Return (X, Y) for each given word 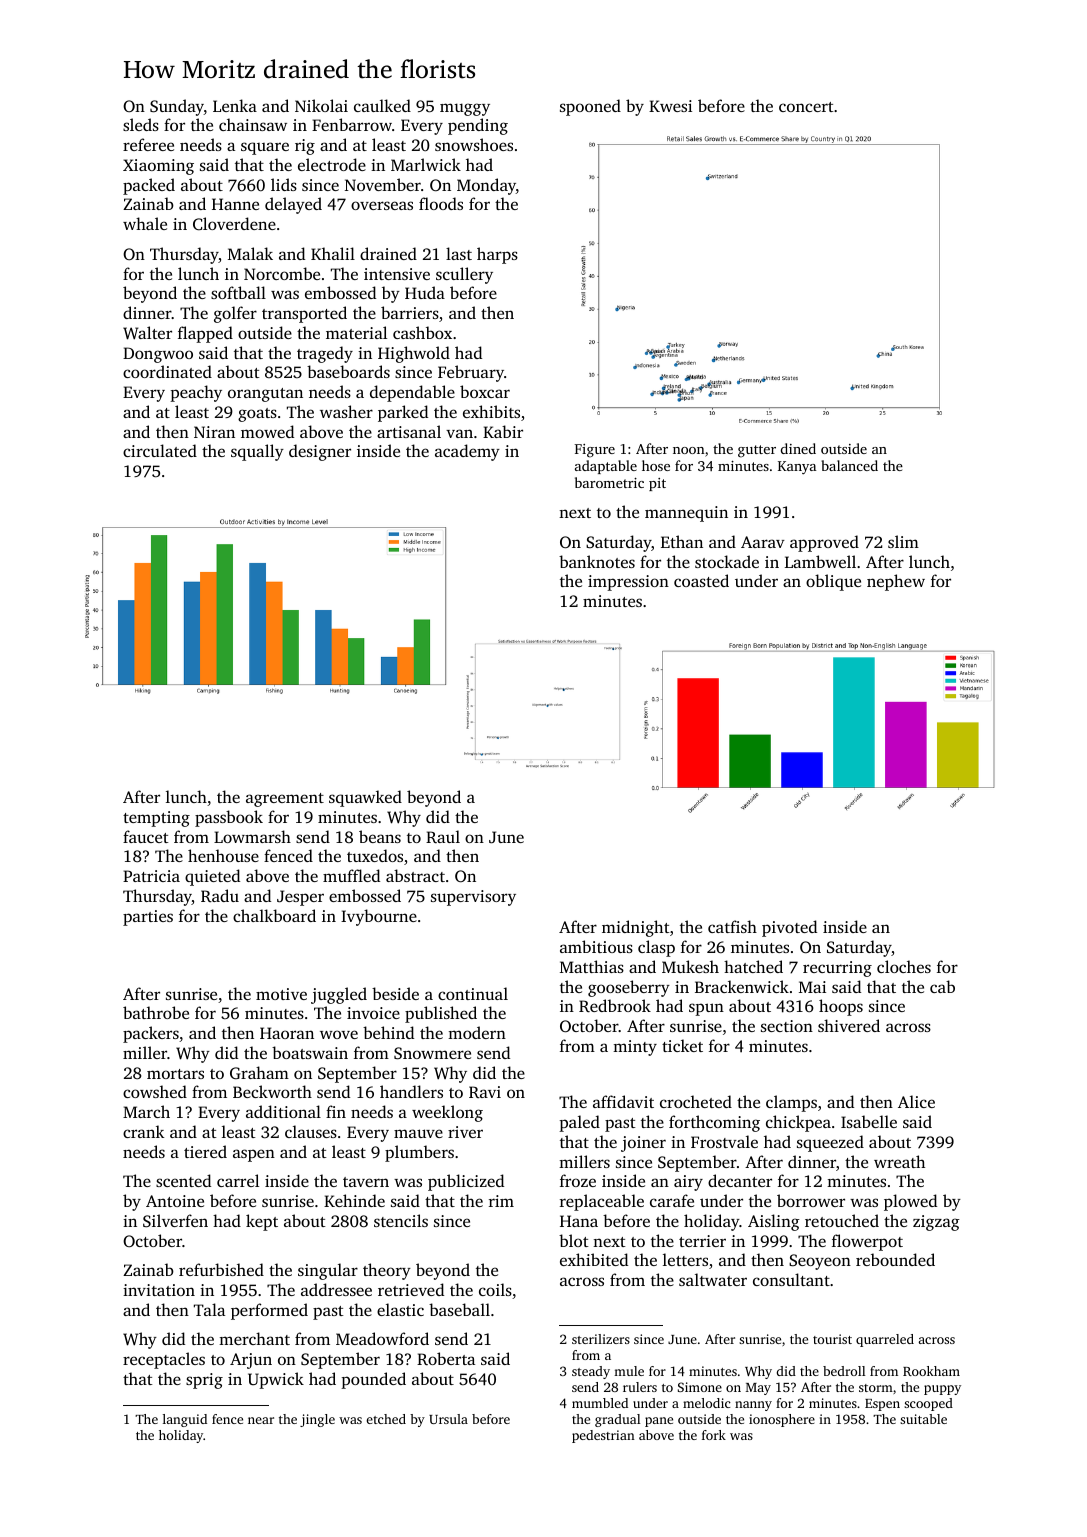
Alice (916, 1101)
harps (497, 255)
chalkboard (274, 915)
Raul (443, 836)
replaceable (602, 1202)
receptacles (164, 1360)
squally (257, 452)
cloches (904, 966)
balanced (849, 465)
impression (628, 583)
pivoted (789, 928)
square (265, 148)
